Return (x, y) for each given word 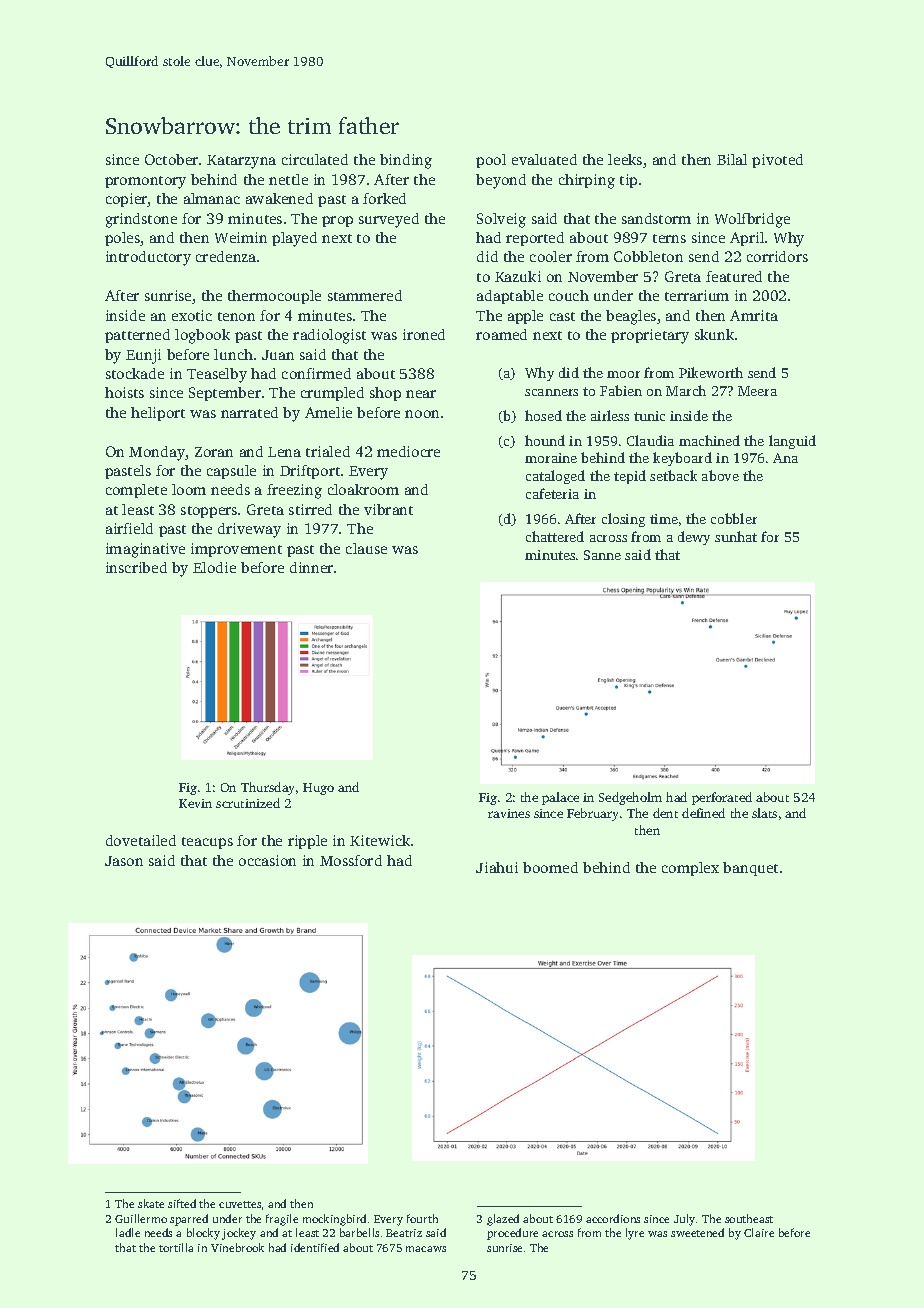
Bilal (732, 159)
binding (406, 161)
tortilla (176, 1247)
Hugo (318, 789)
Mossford (351, 860)
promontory (145, 182)
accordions (613, 1218)
